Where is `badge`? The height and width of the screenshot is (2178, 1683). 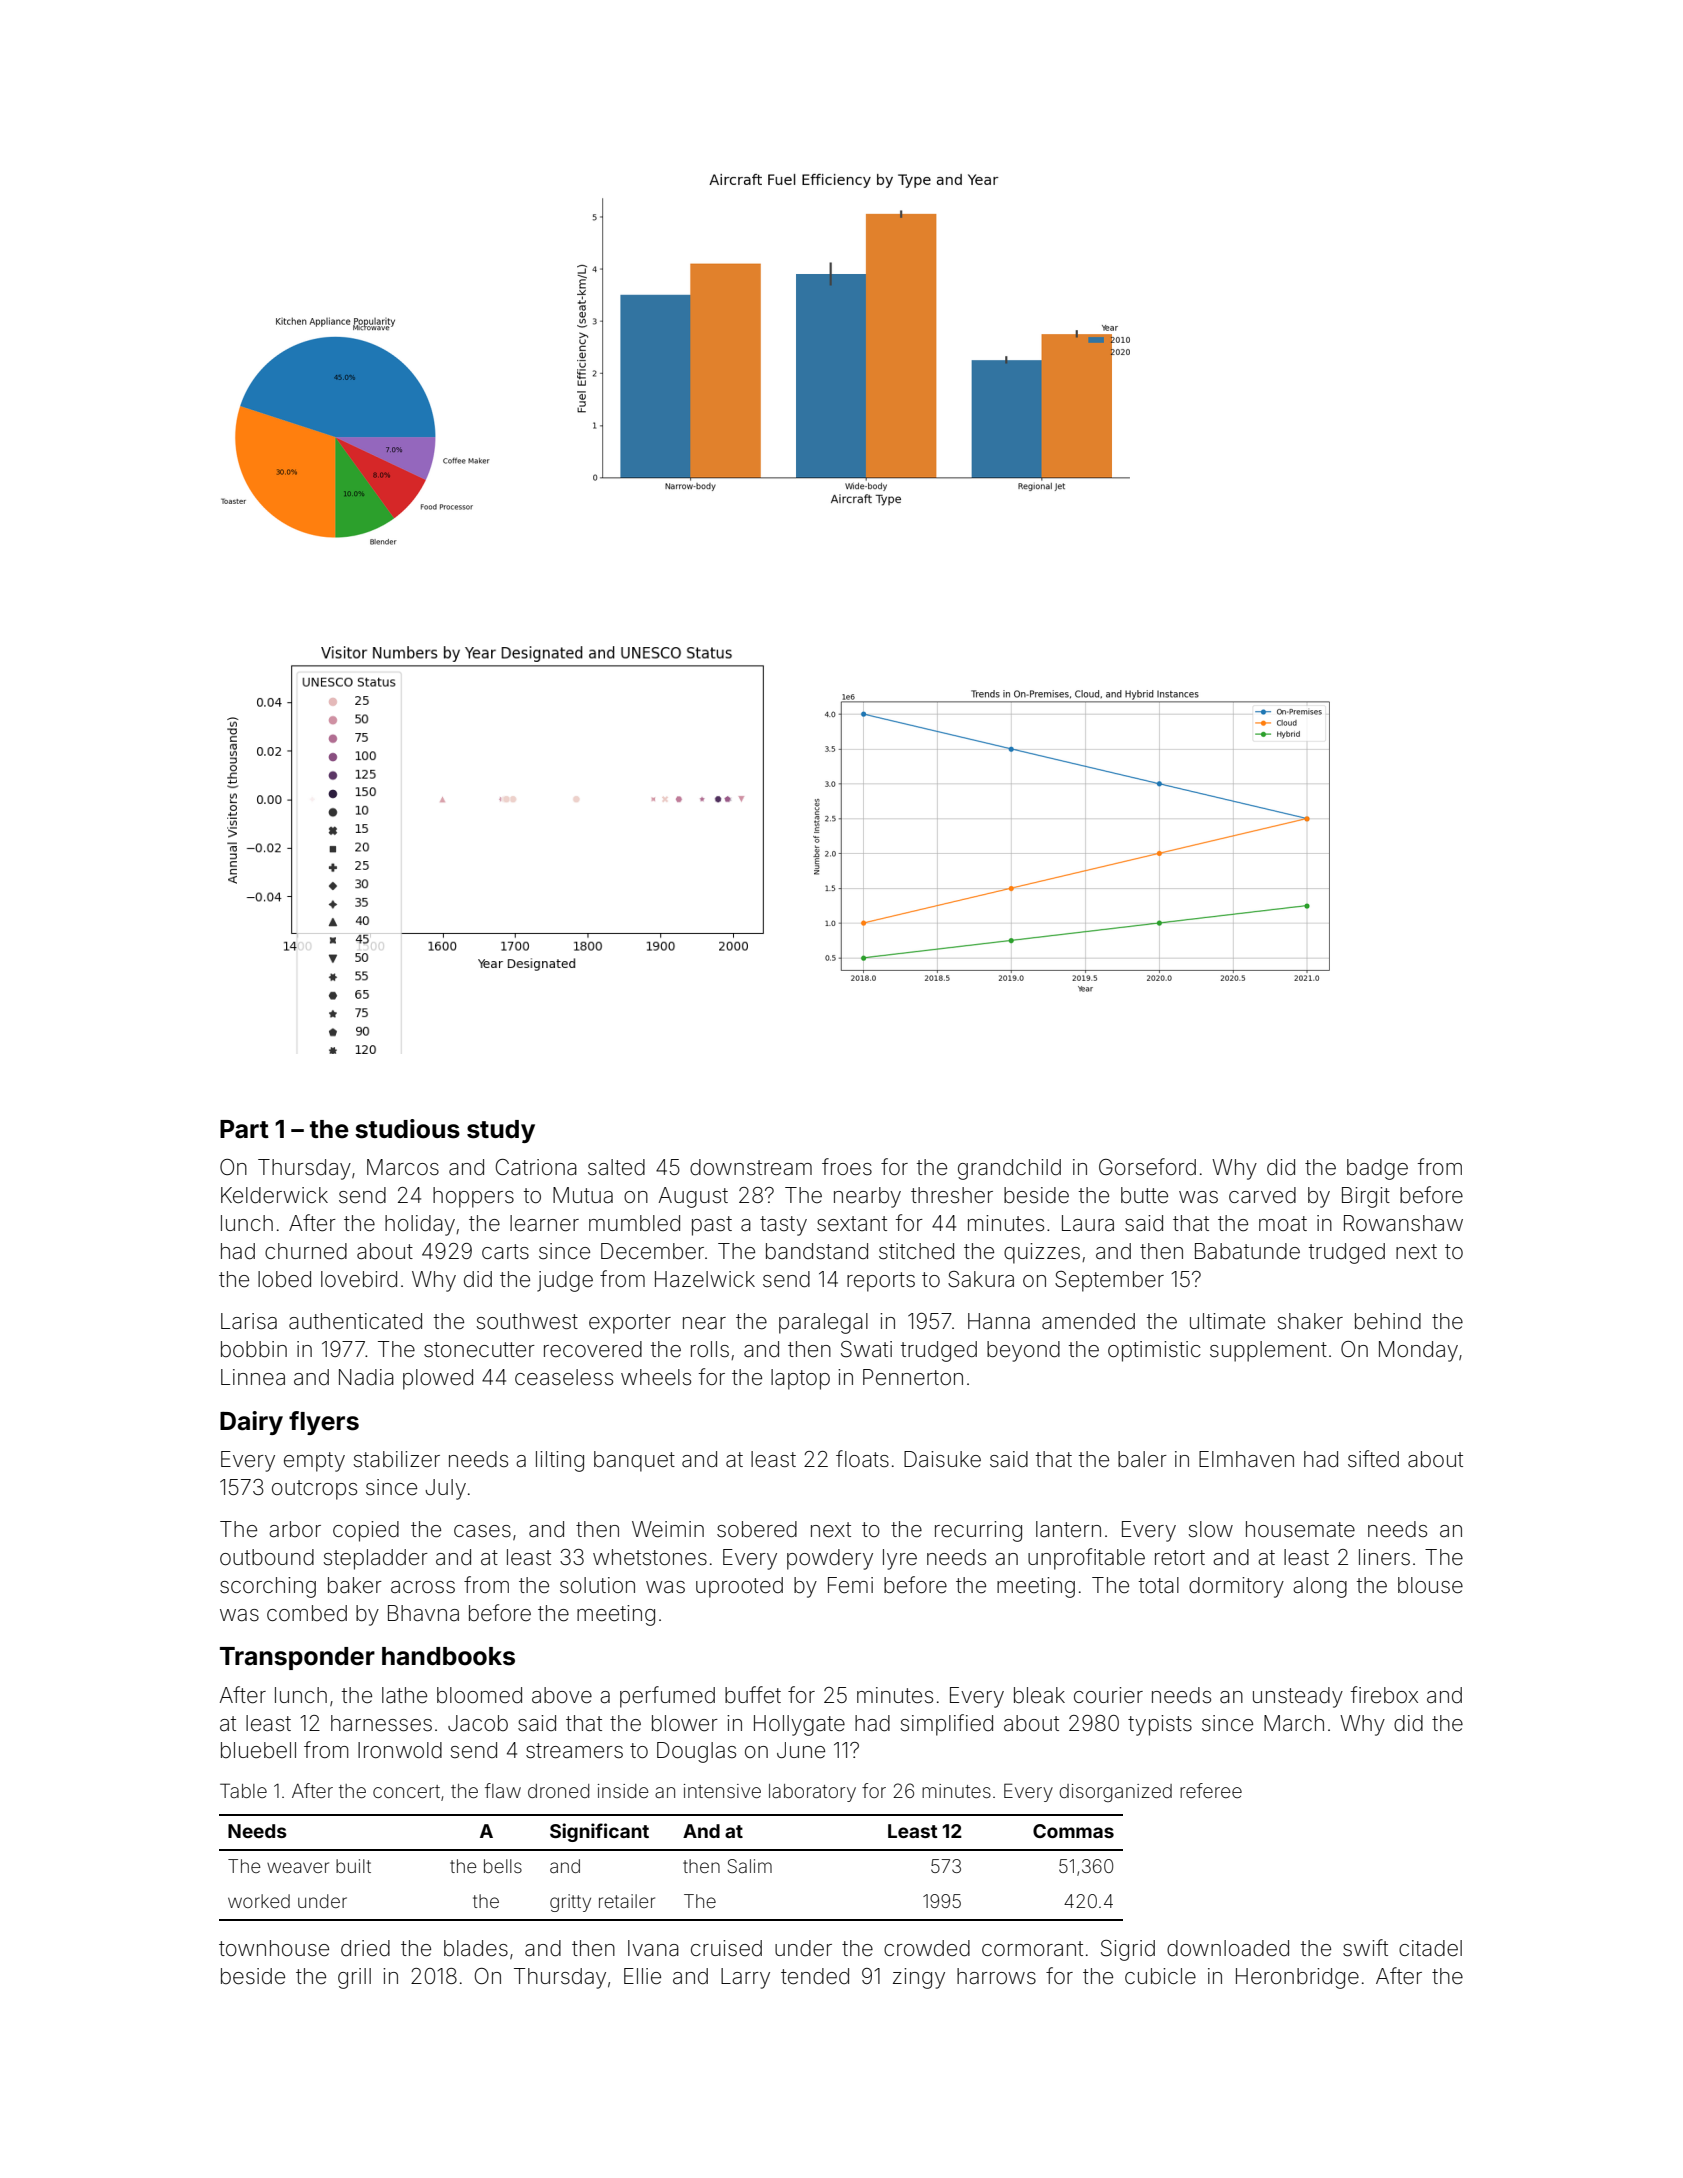
badge is located at coordinates (1377, 1169).
